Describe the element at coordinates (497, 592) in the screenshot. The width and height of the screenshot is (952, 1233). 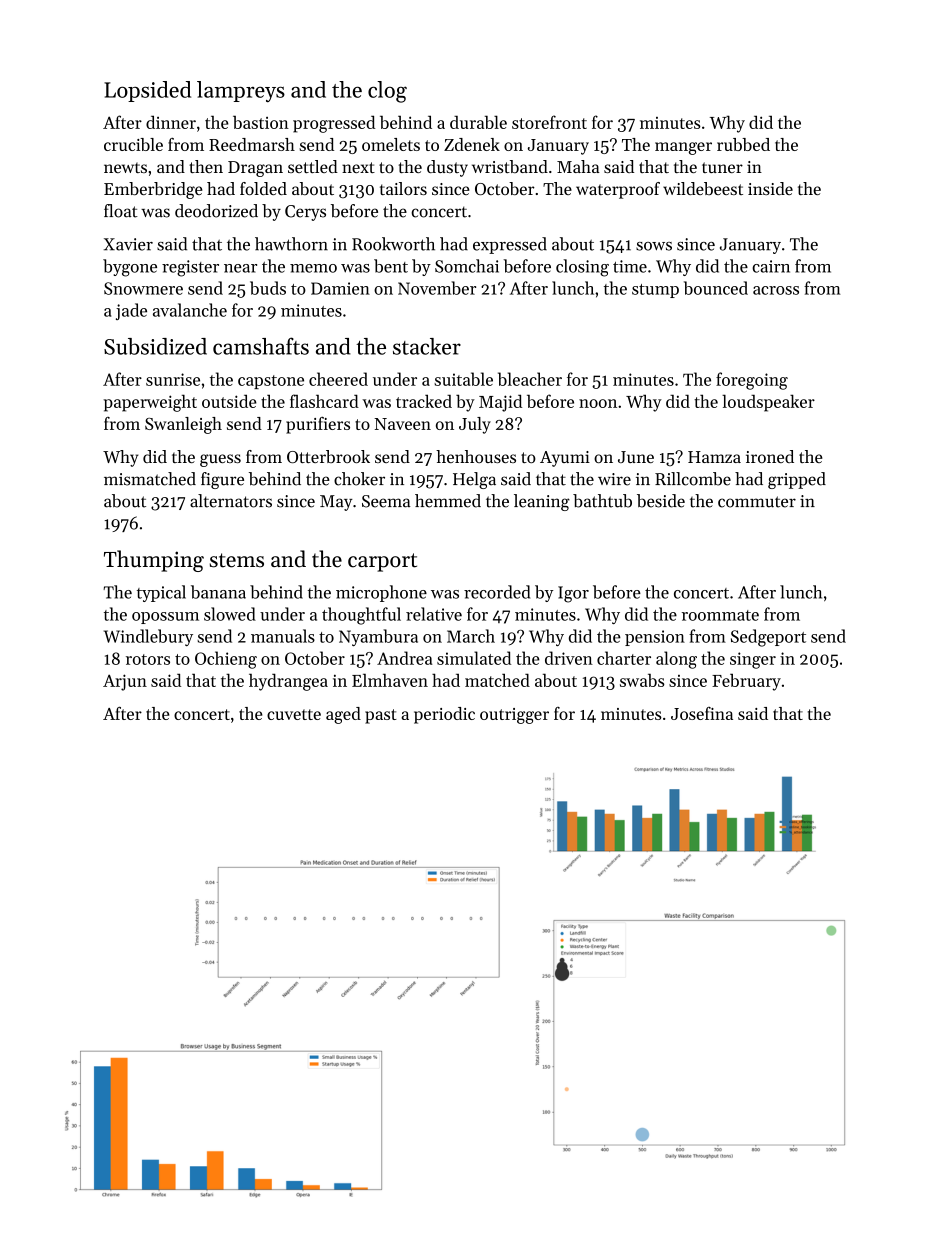
I see `recorded` at that location.
